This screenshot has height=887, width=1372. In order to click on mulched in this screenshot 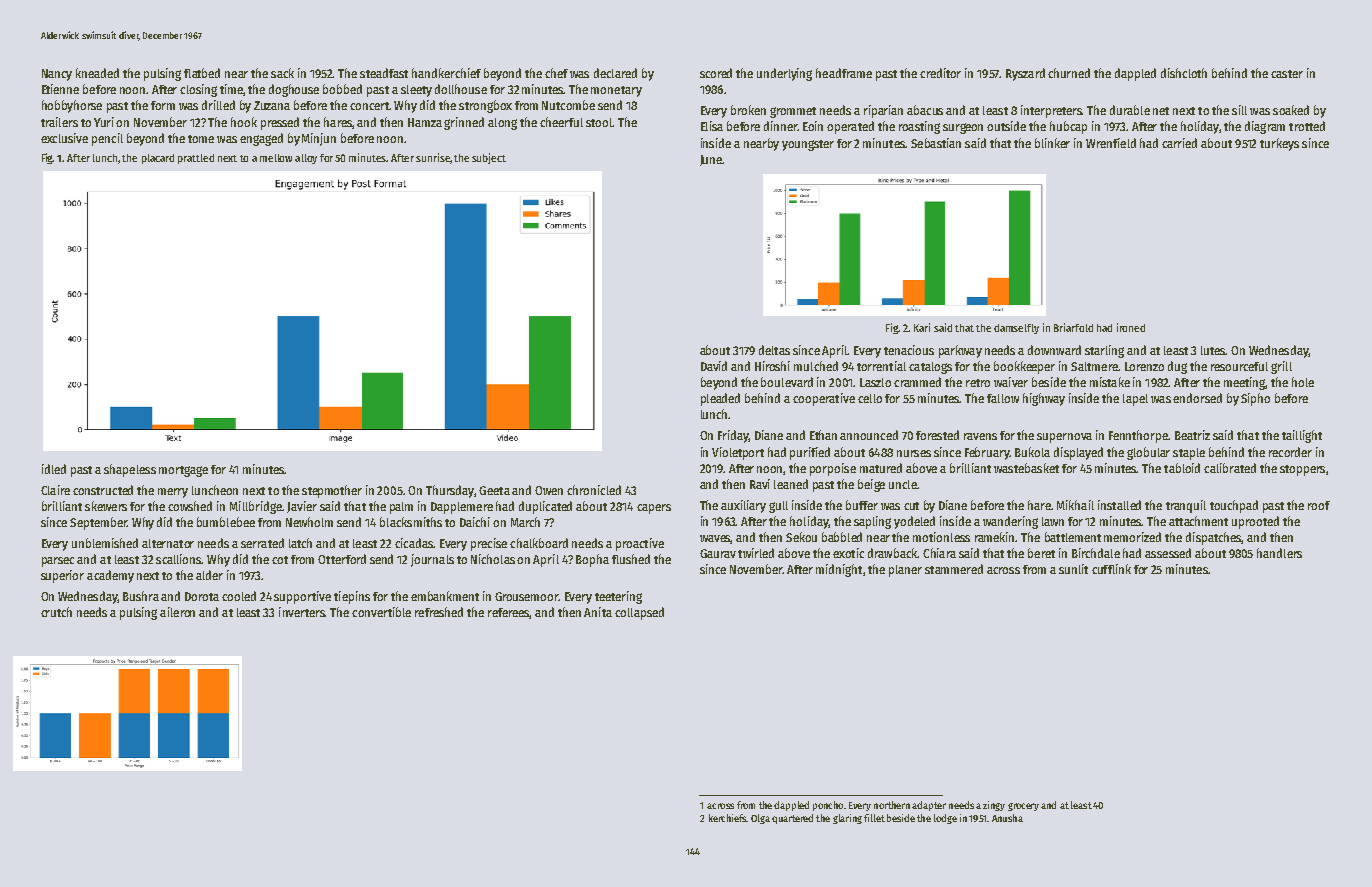, I will do `click(816, 366)`.
